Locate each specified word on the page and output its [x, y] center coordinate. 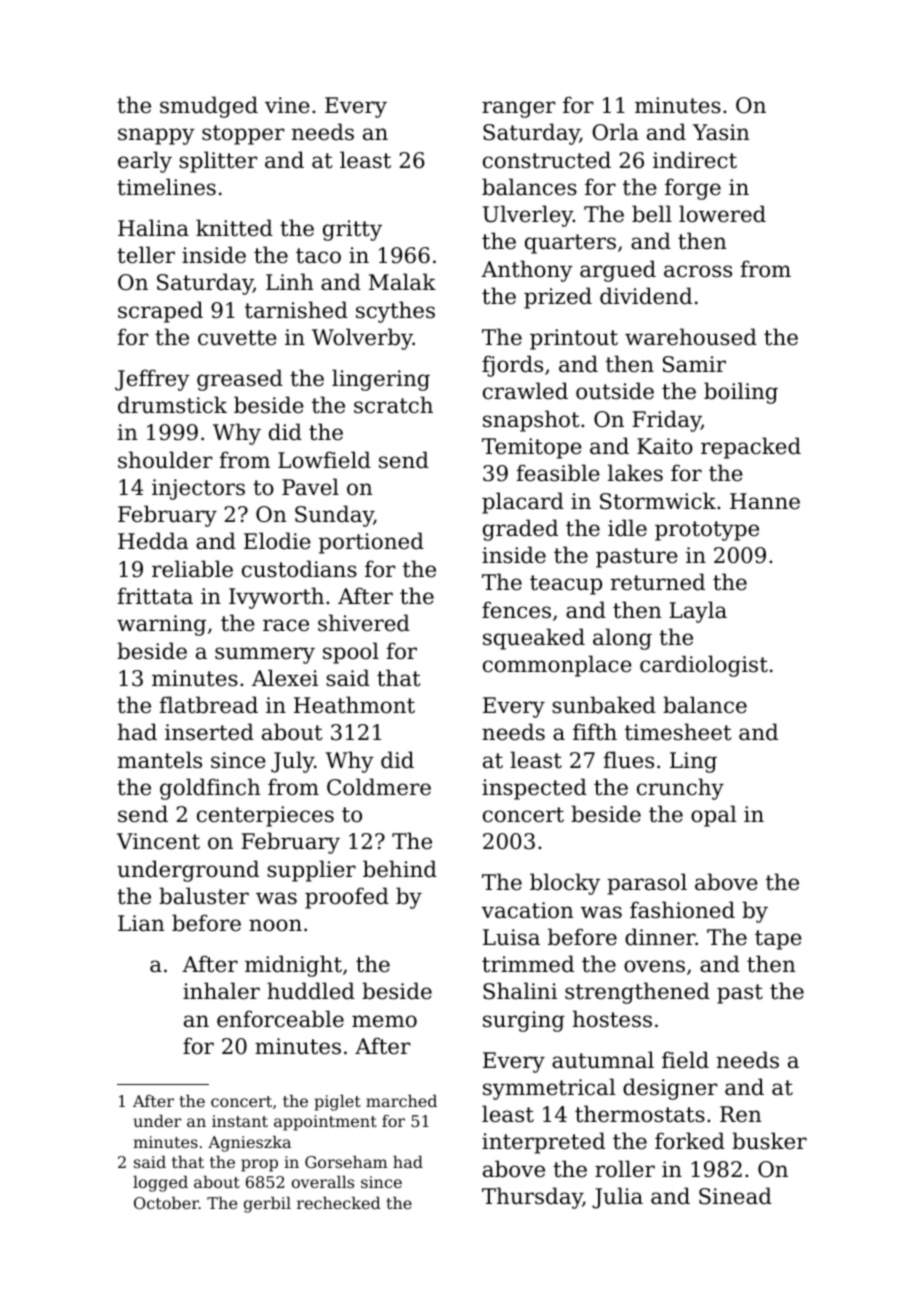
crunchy [680, 789]
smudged [209, 107]
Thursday [532, 1198]
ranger [519, 109]
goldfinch [210, 789]
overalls [323, 1182]
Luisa [511, 937]
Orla [615, 132]
